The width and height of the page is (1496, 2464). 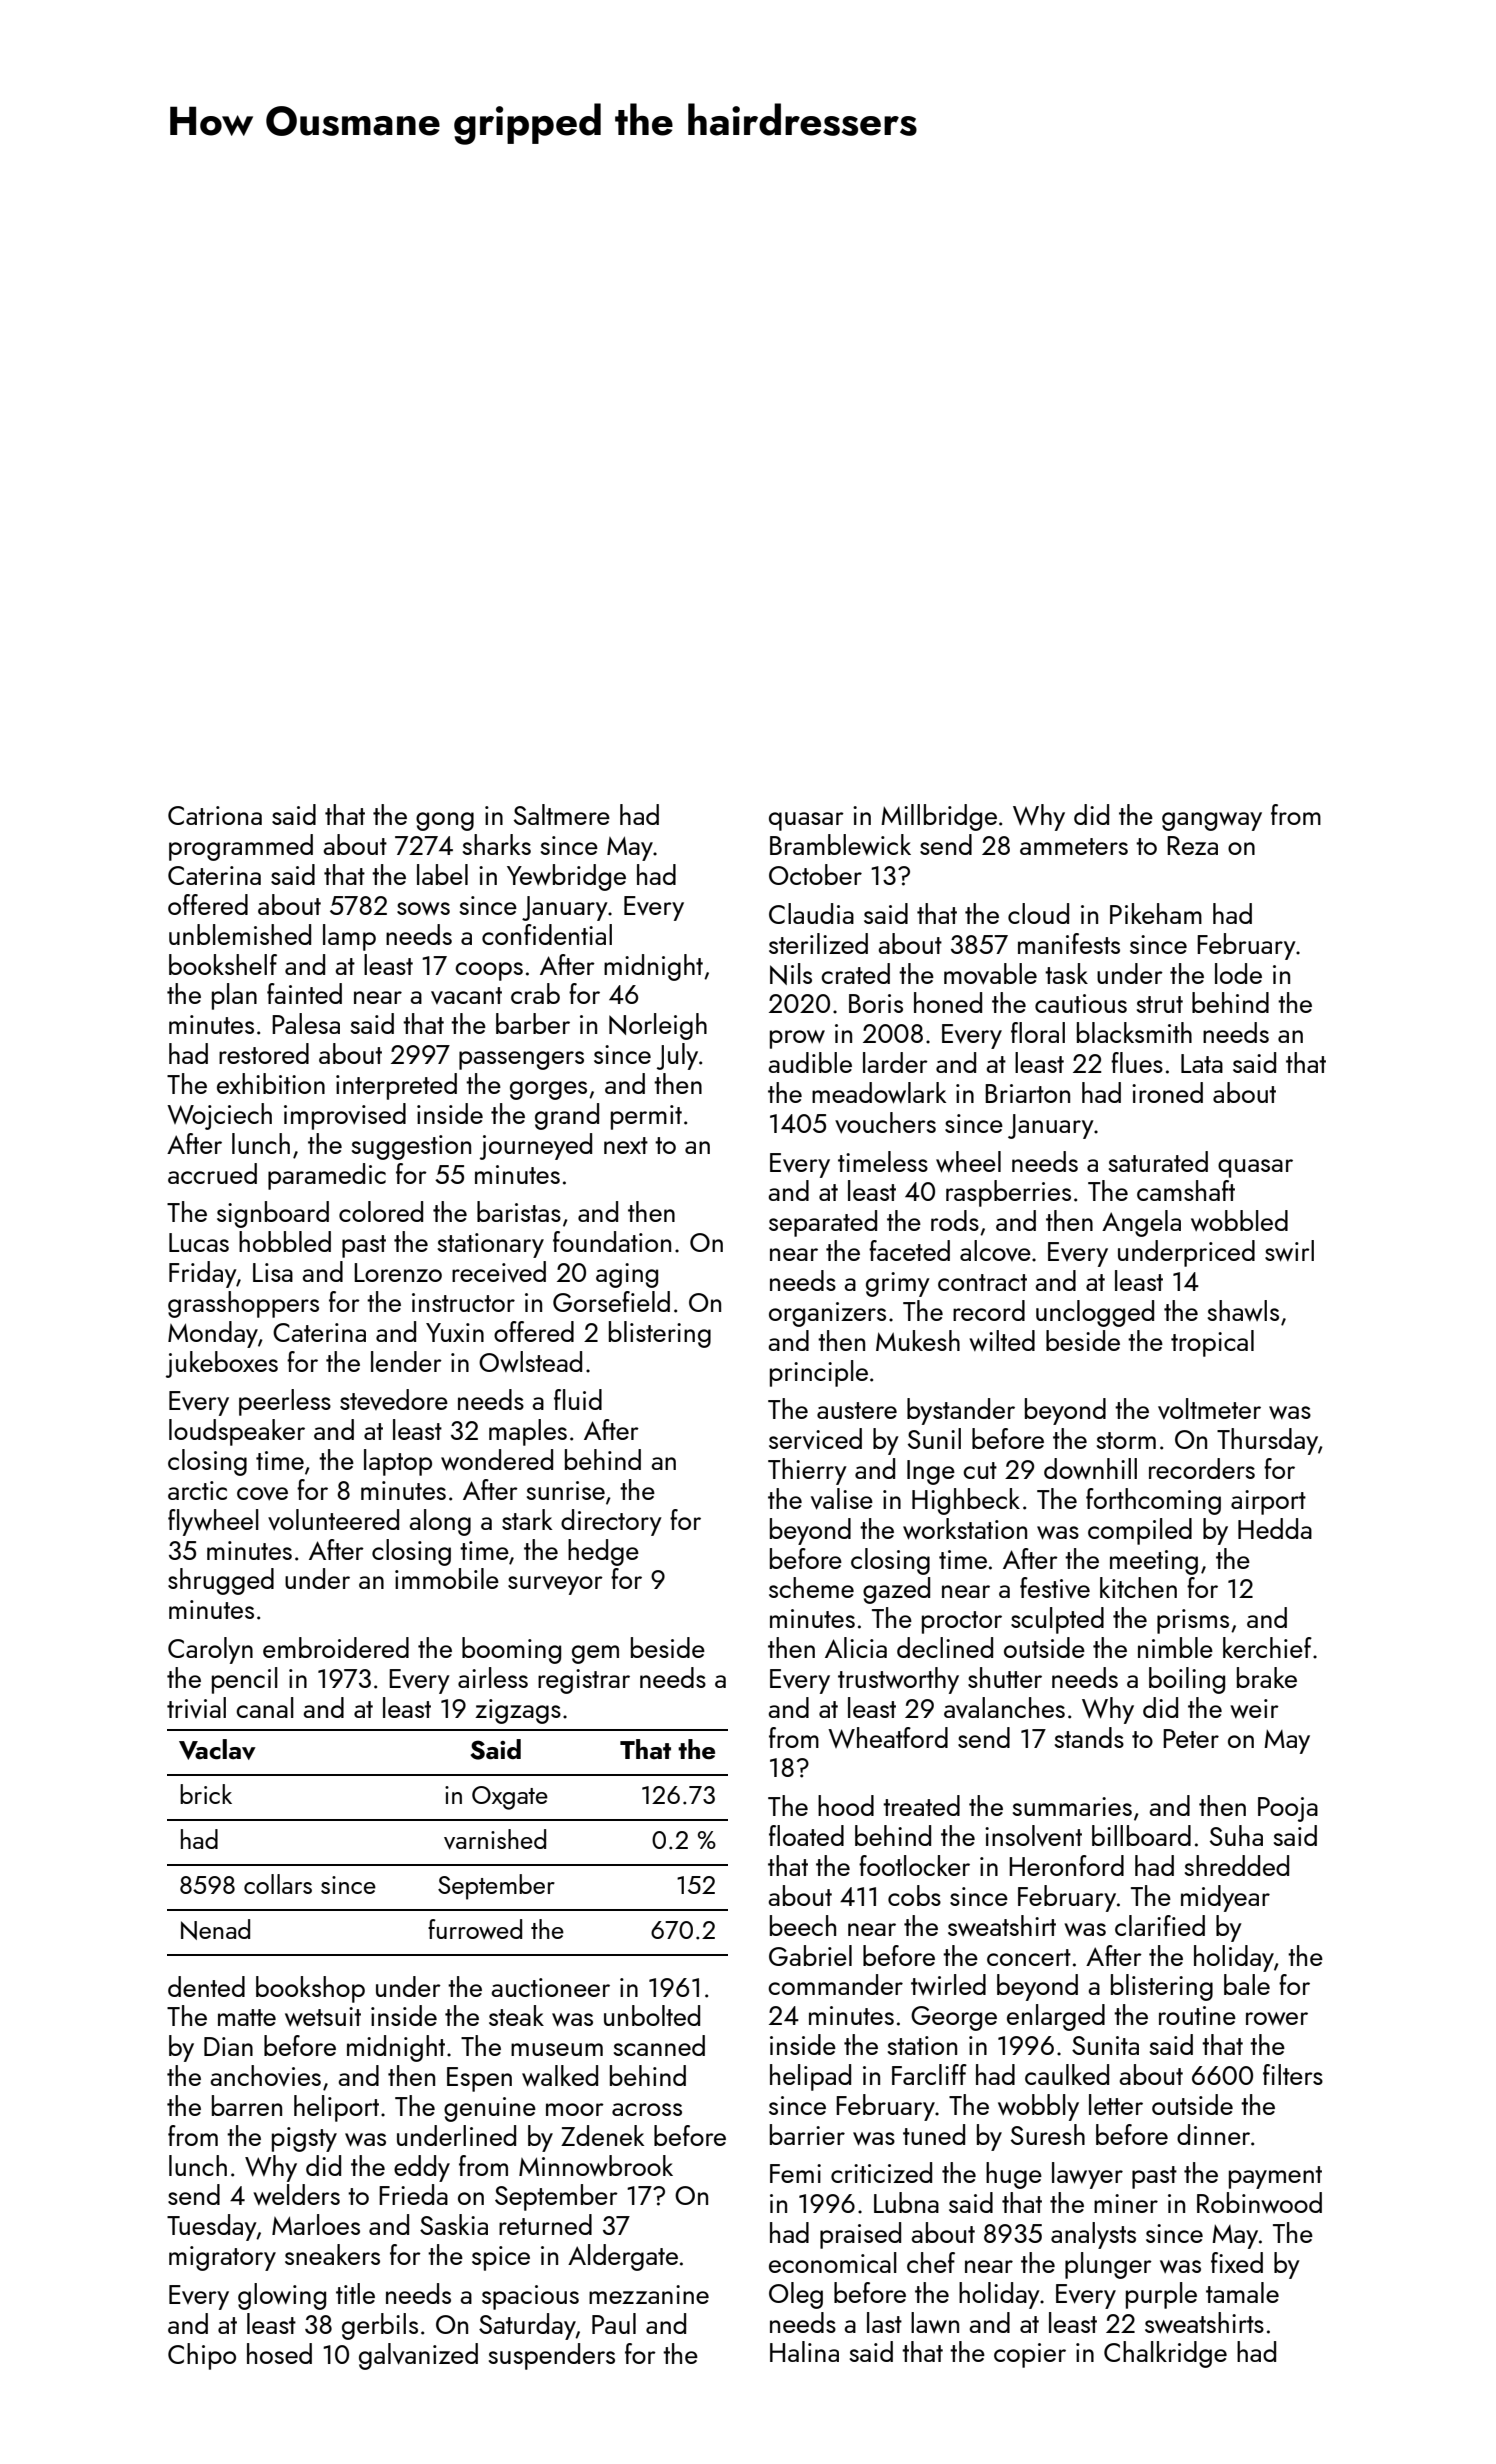 What do you see at coordinates (475, 1929) in the page?
I see `furrowed` at bounding box center [475, 1929].
